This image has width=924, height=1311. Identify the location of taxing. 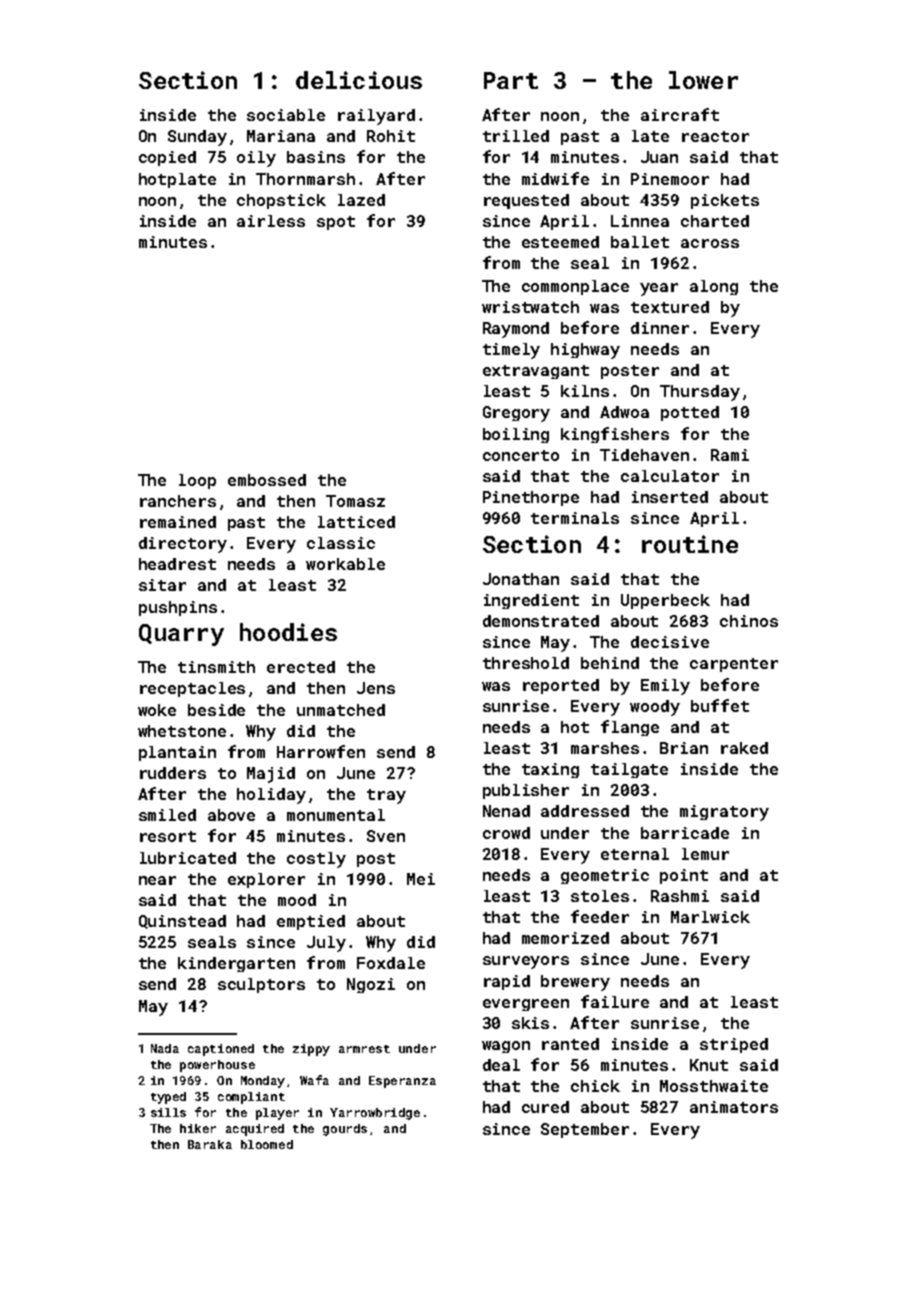
(550, 770).
